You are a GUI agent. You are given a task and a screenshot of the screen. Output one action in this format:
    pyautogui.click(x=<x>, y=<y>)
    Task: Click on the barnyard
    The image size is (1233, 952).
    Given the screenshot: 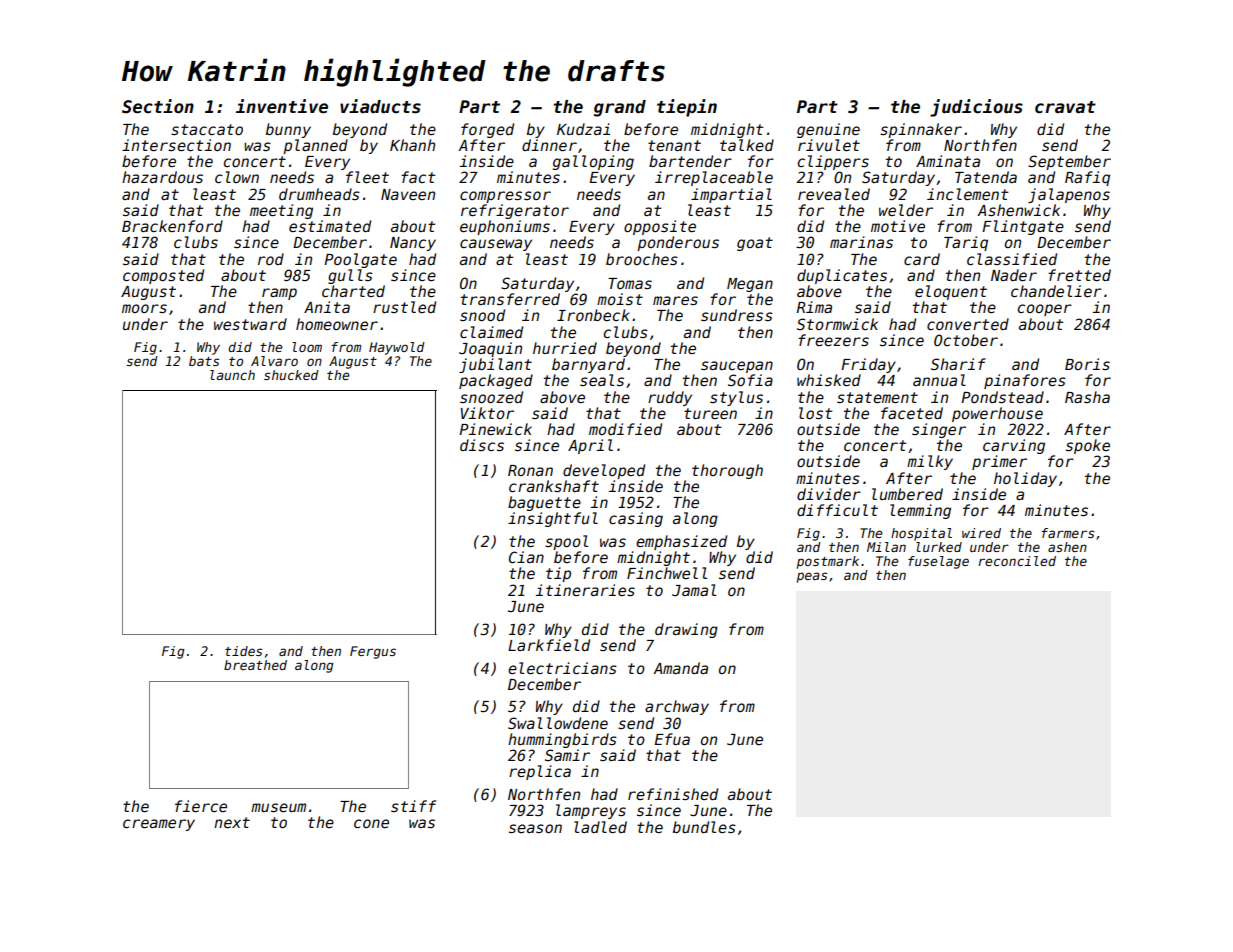 What is the action you would take?
    pyautogui.click(x=588, y=365)
